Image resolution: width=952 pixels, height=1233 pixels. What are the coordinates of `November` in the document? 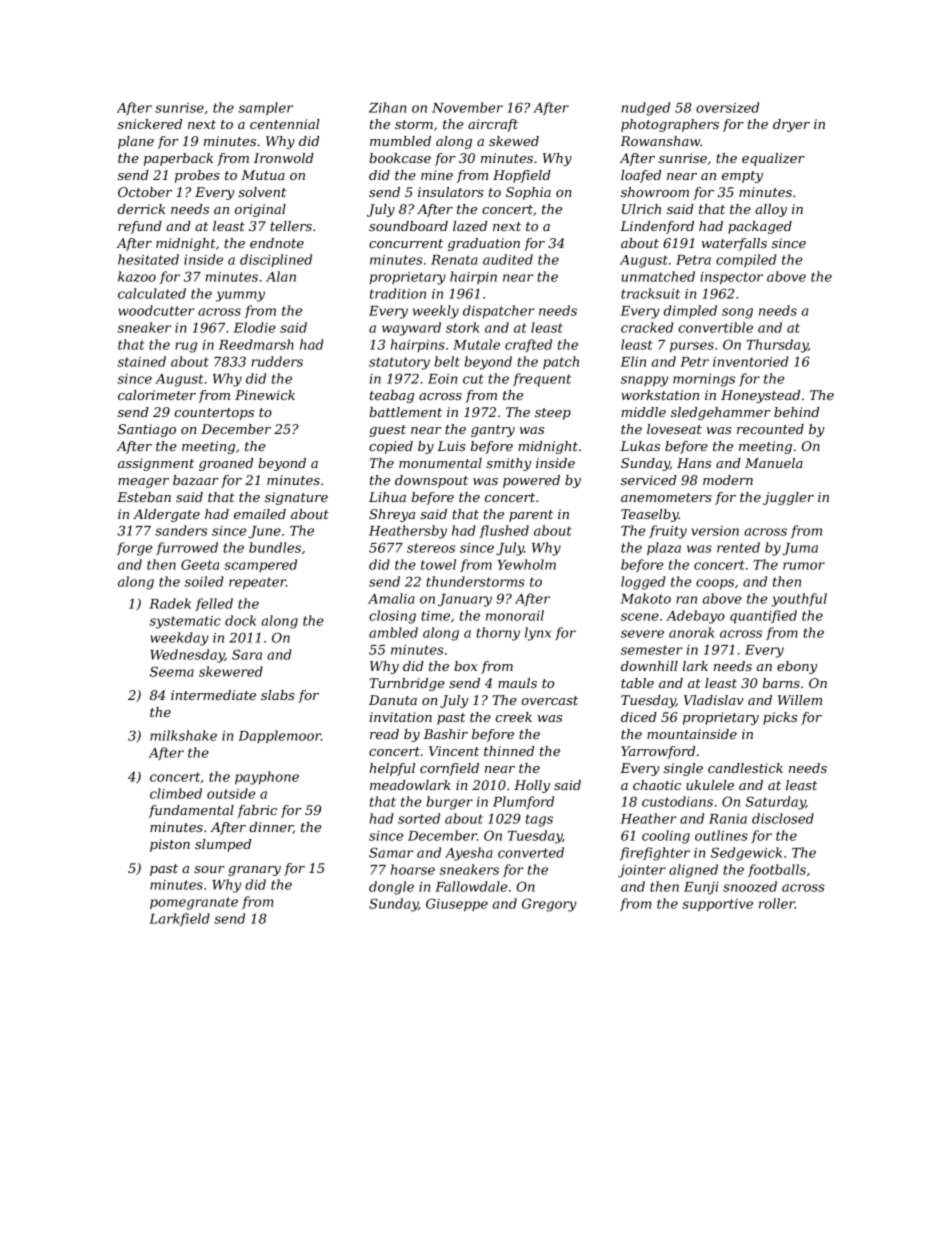 It's located at (467, 107).
